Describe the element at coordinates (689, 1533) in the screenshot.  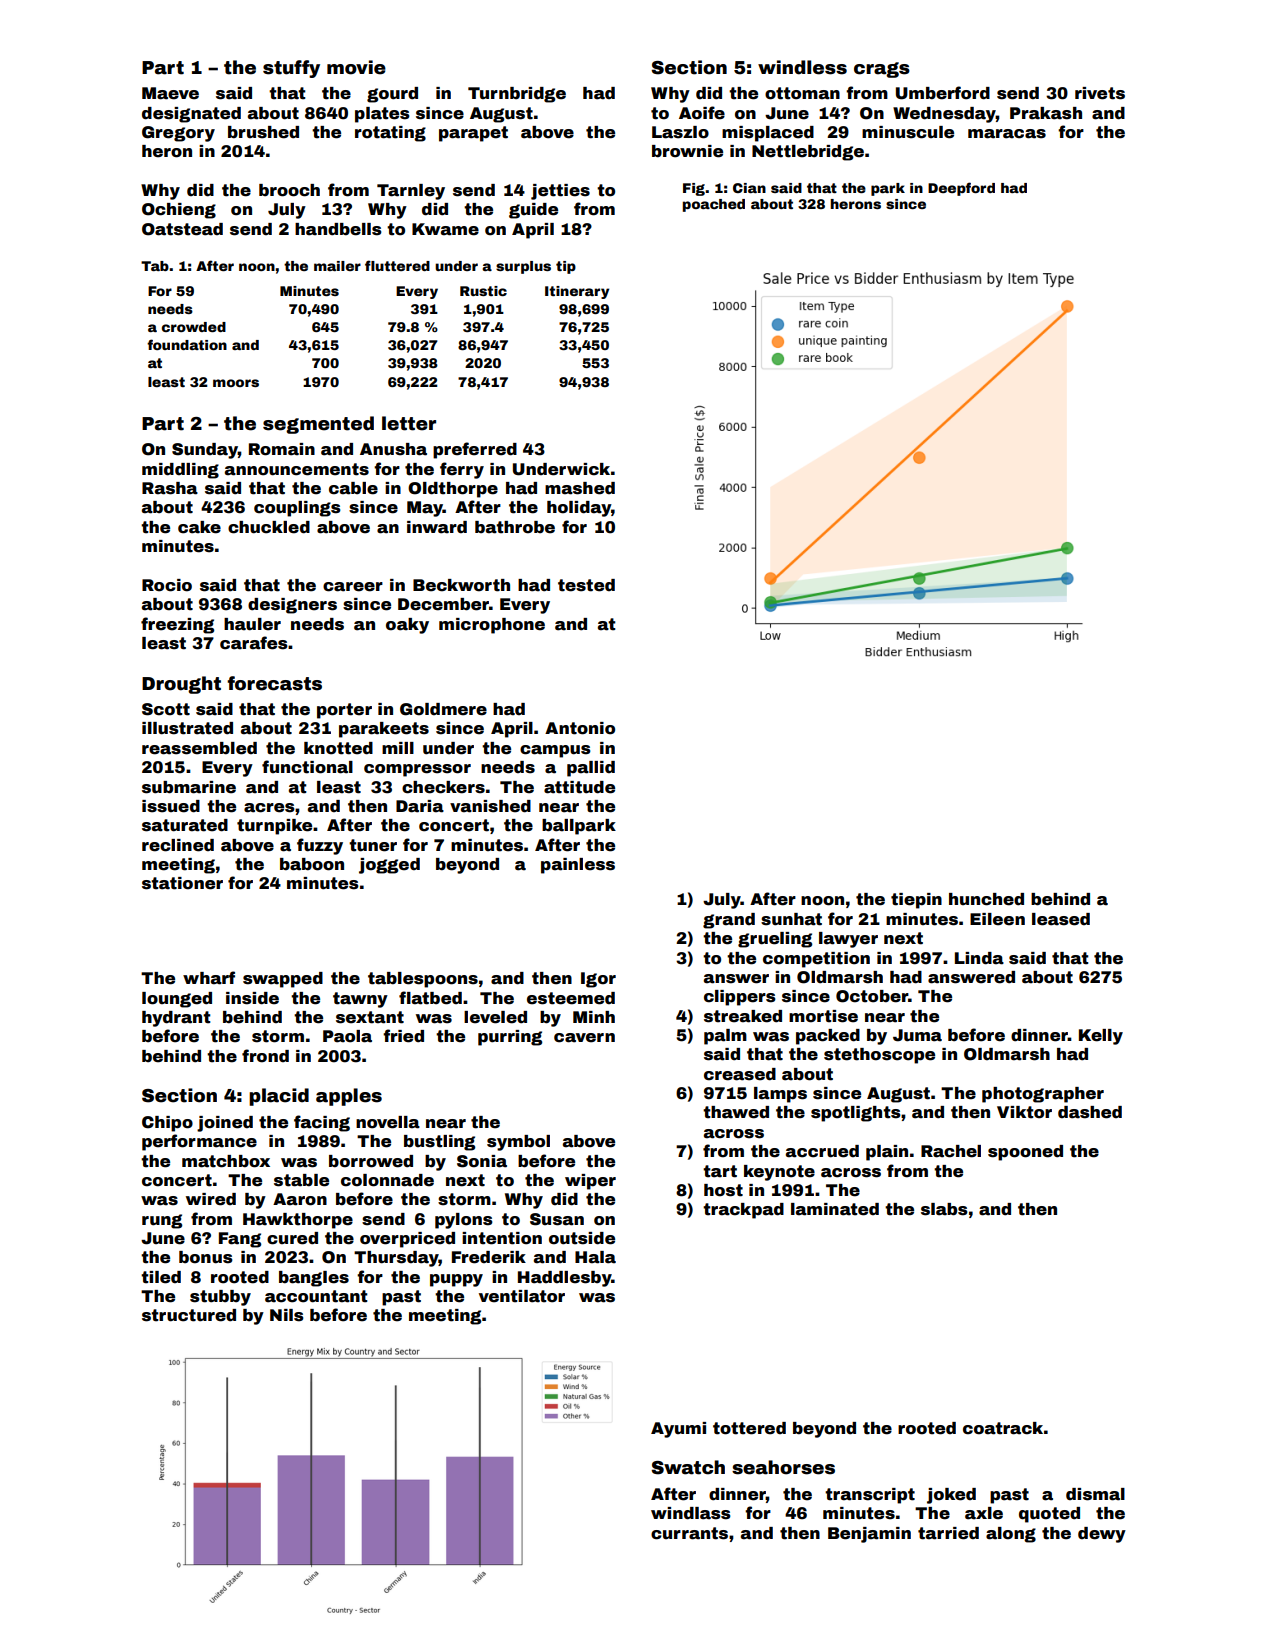
I see `currants` at that location.
